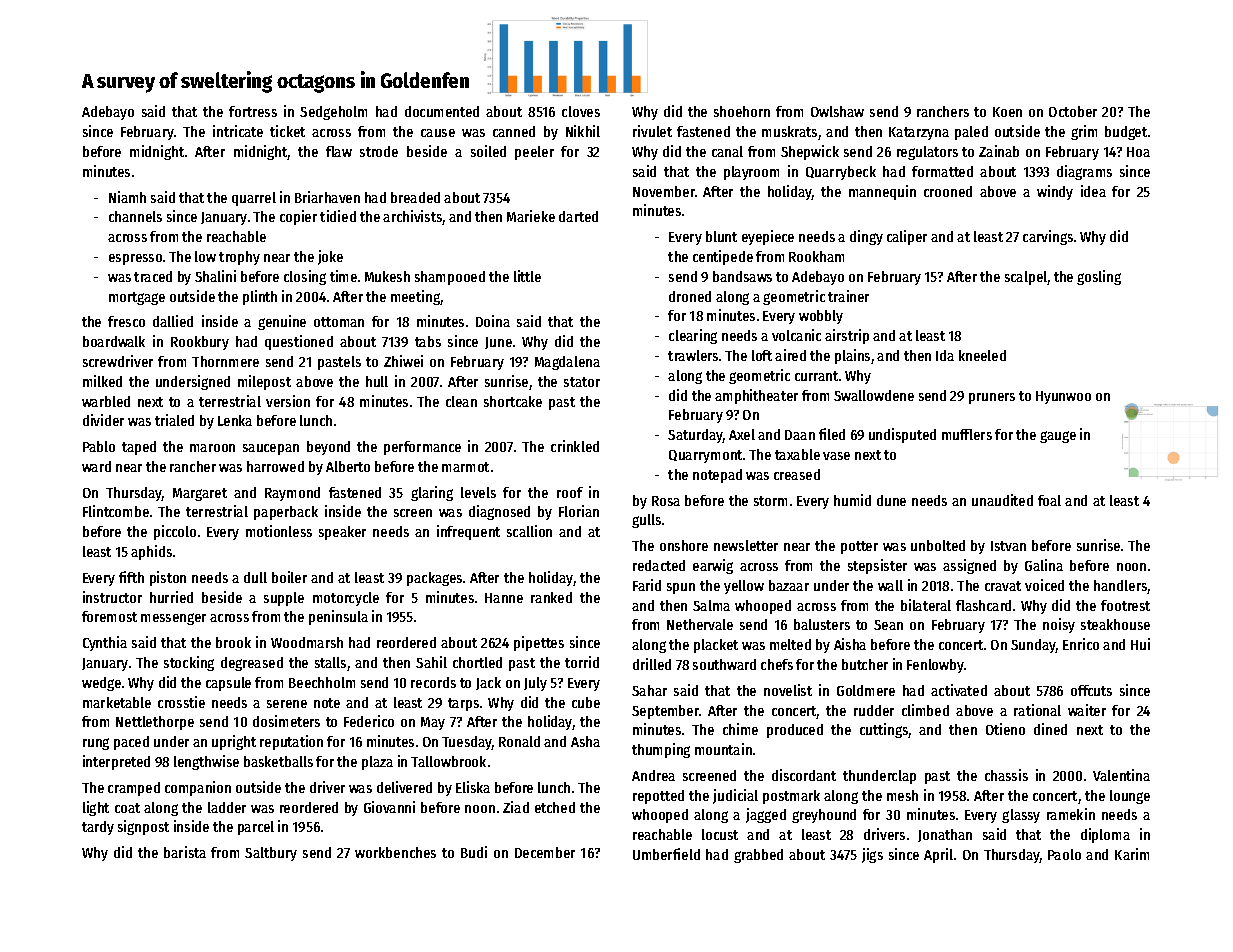  I want to click on Sean, so click(888, 625).
